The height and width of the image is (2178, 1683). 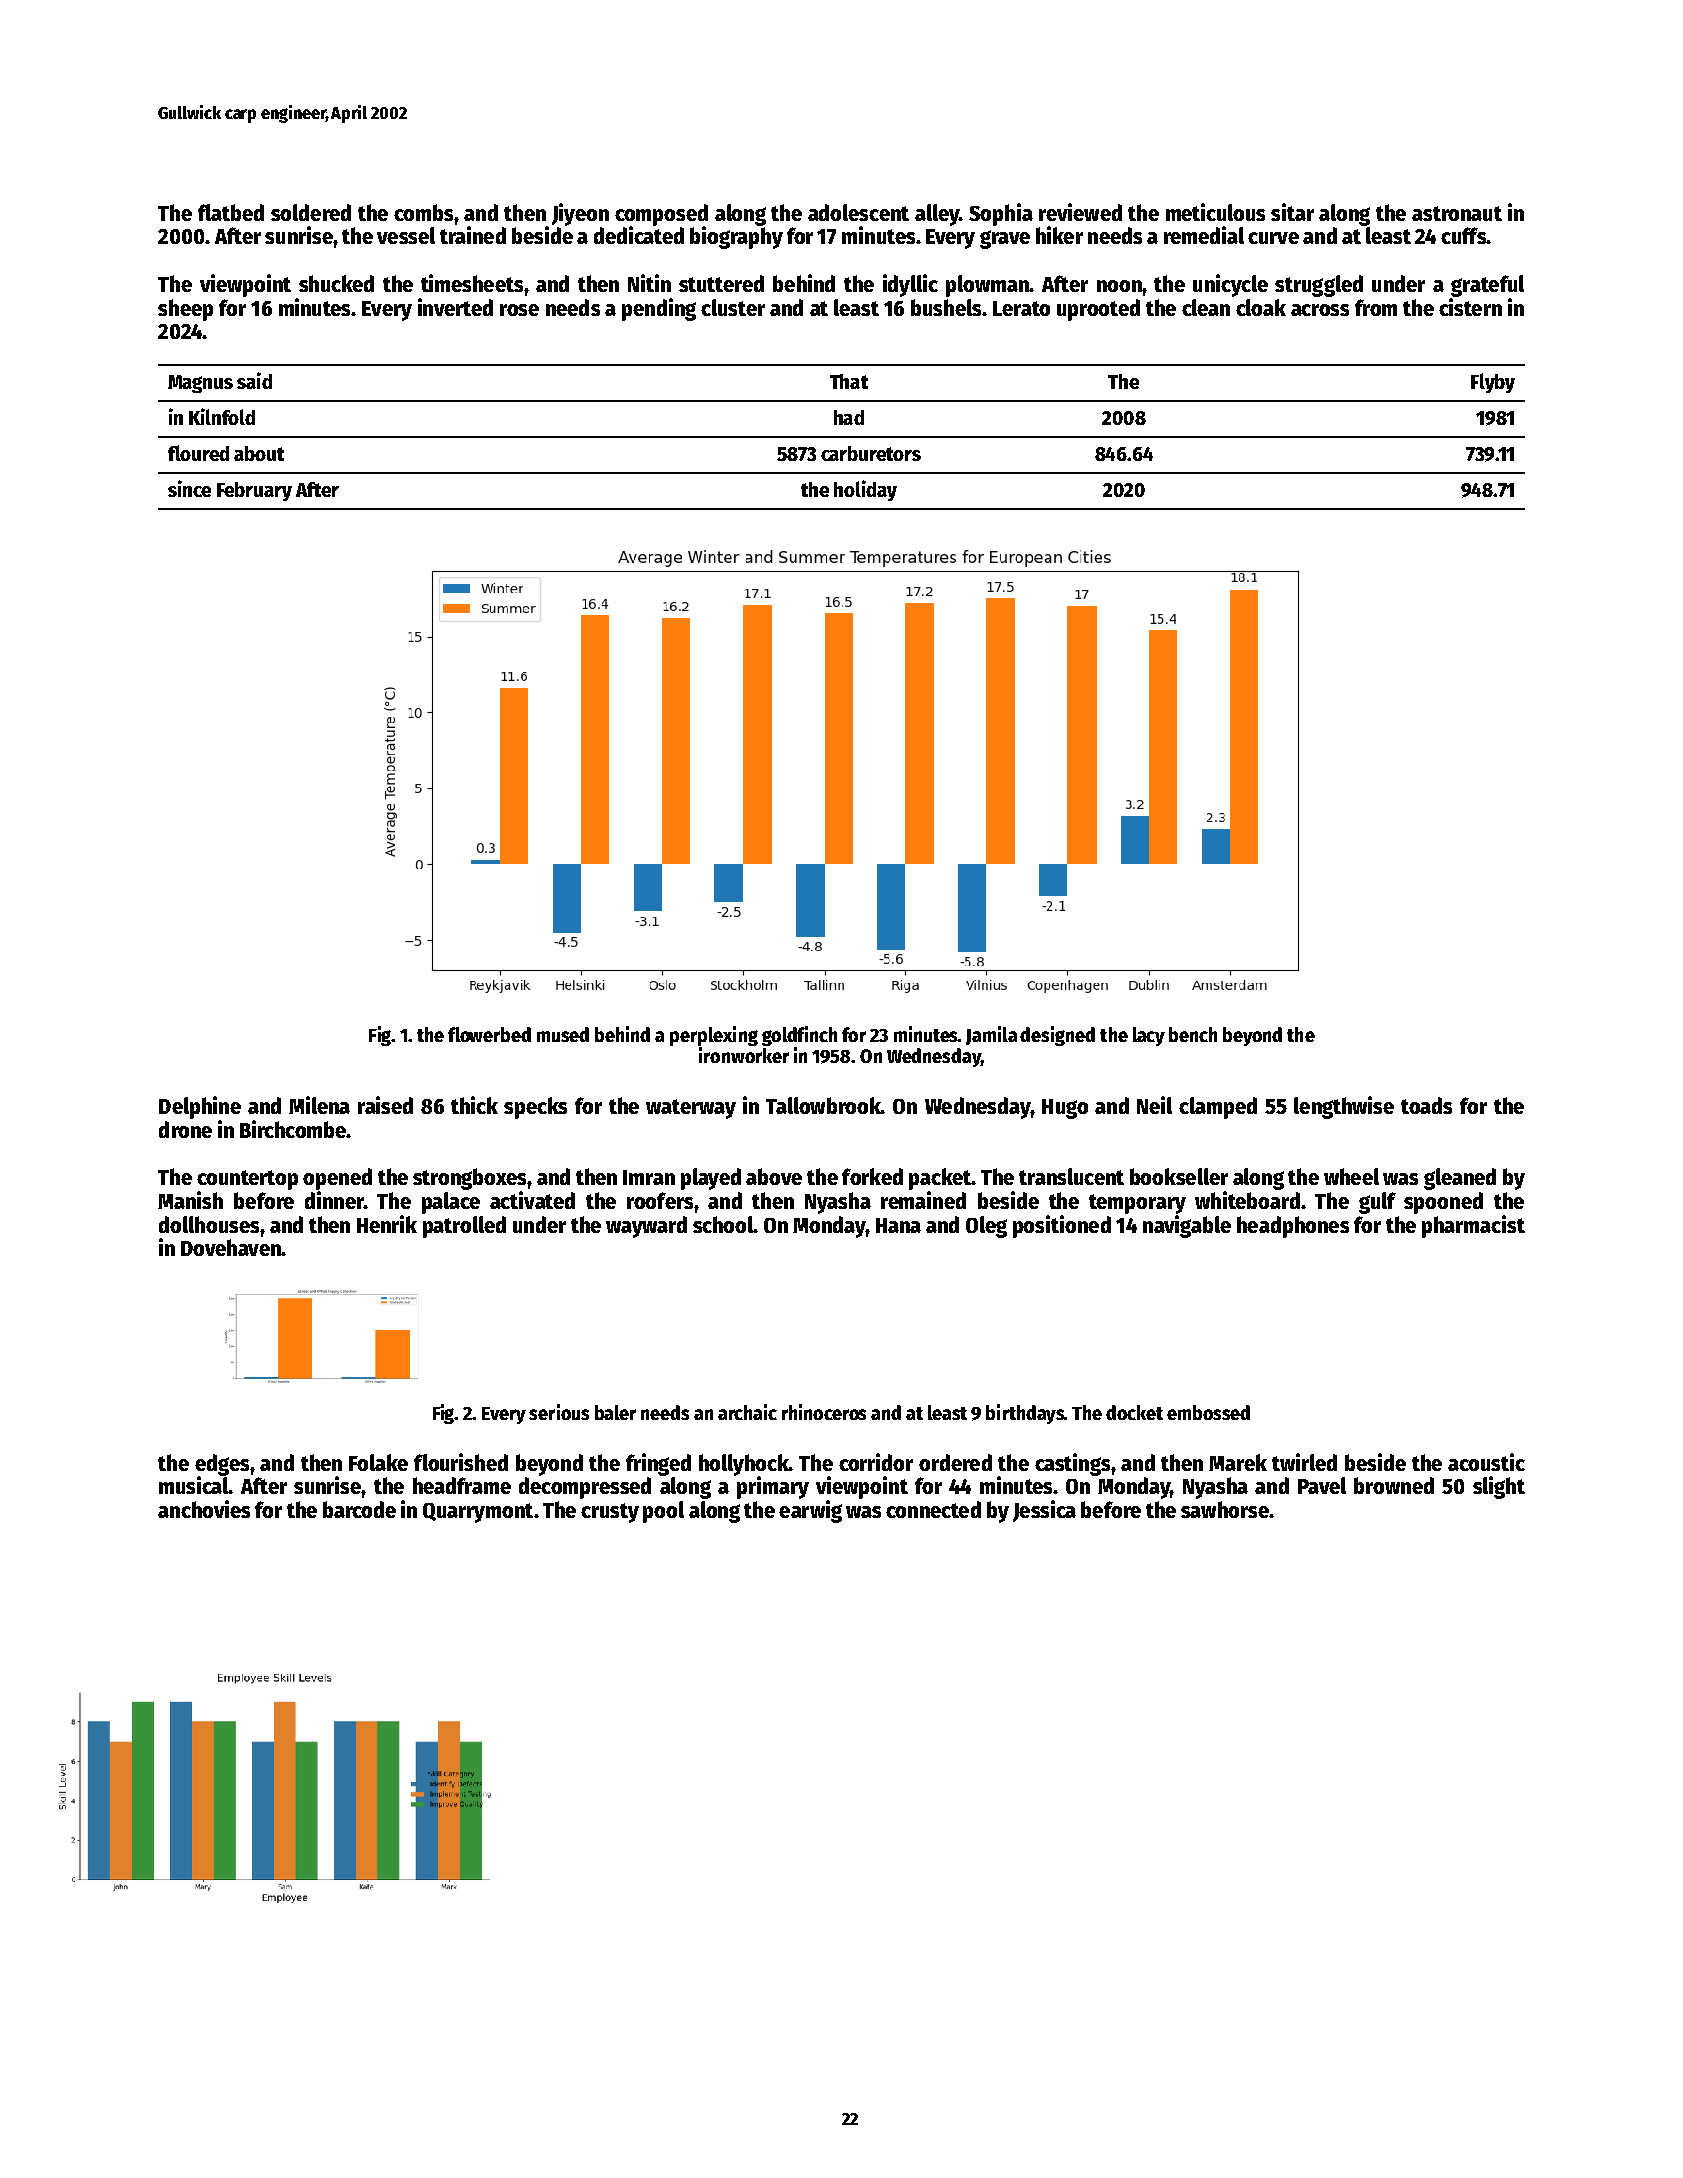 What do you see at coordinates (711, 1179) in the image?
I see `played` at bounding box center [711, 1179].
